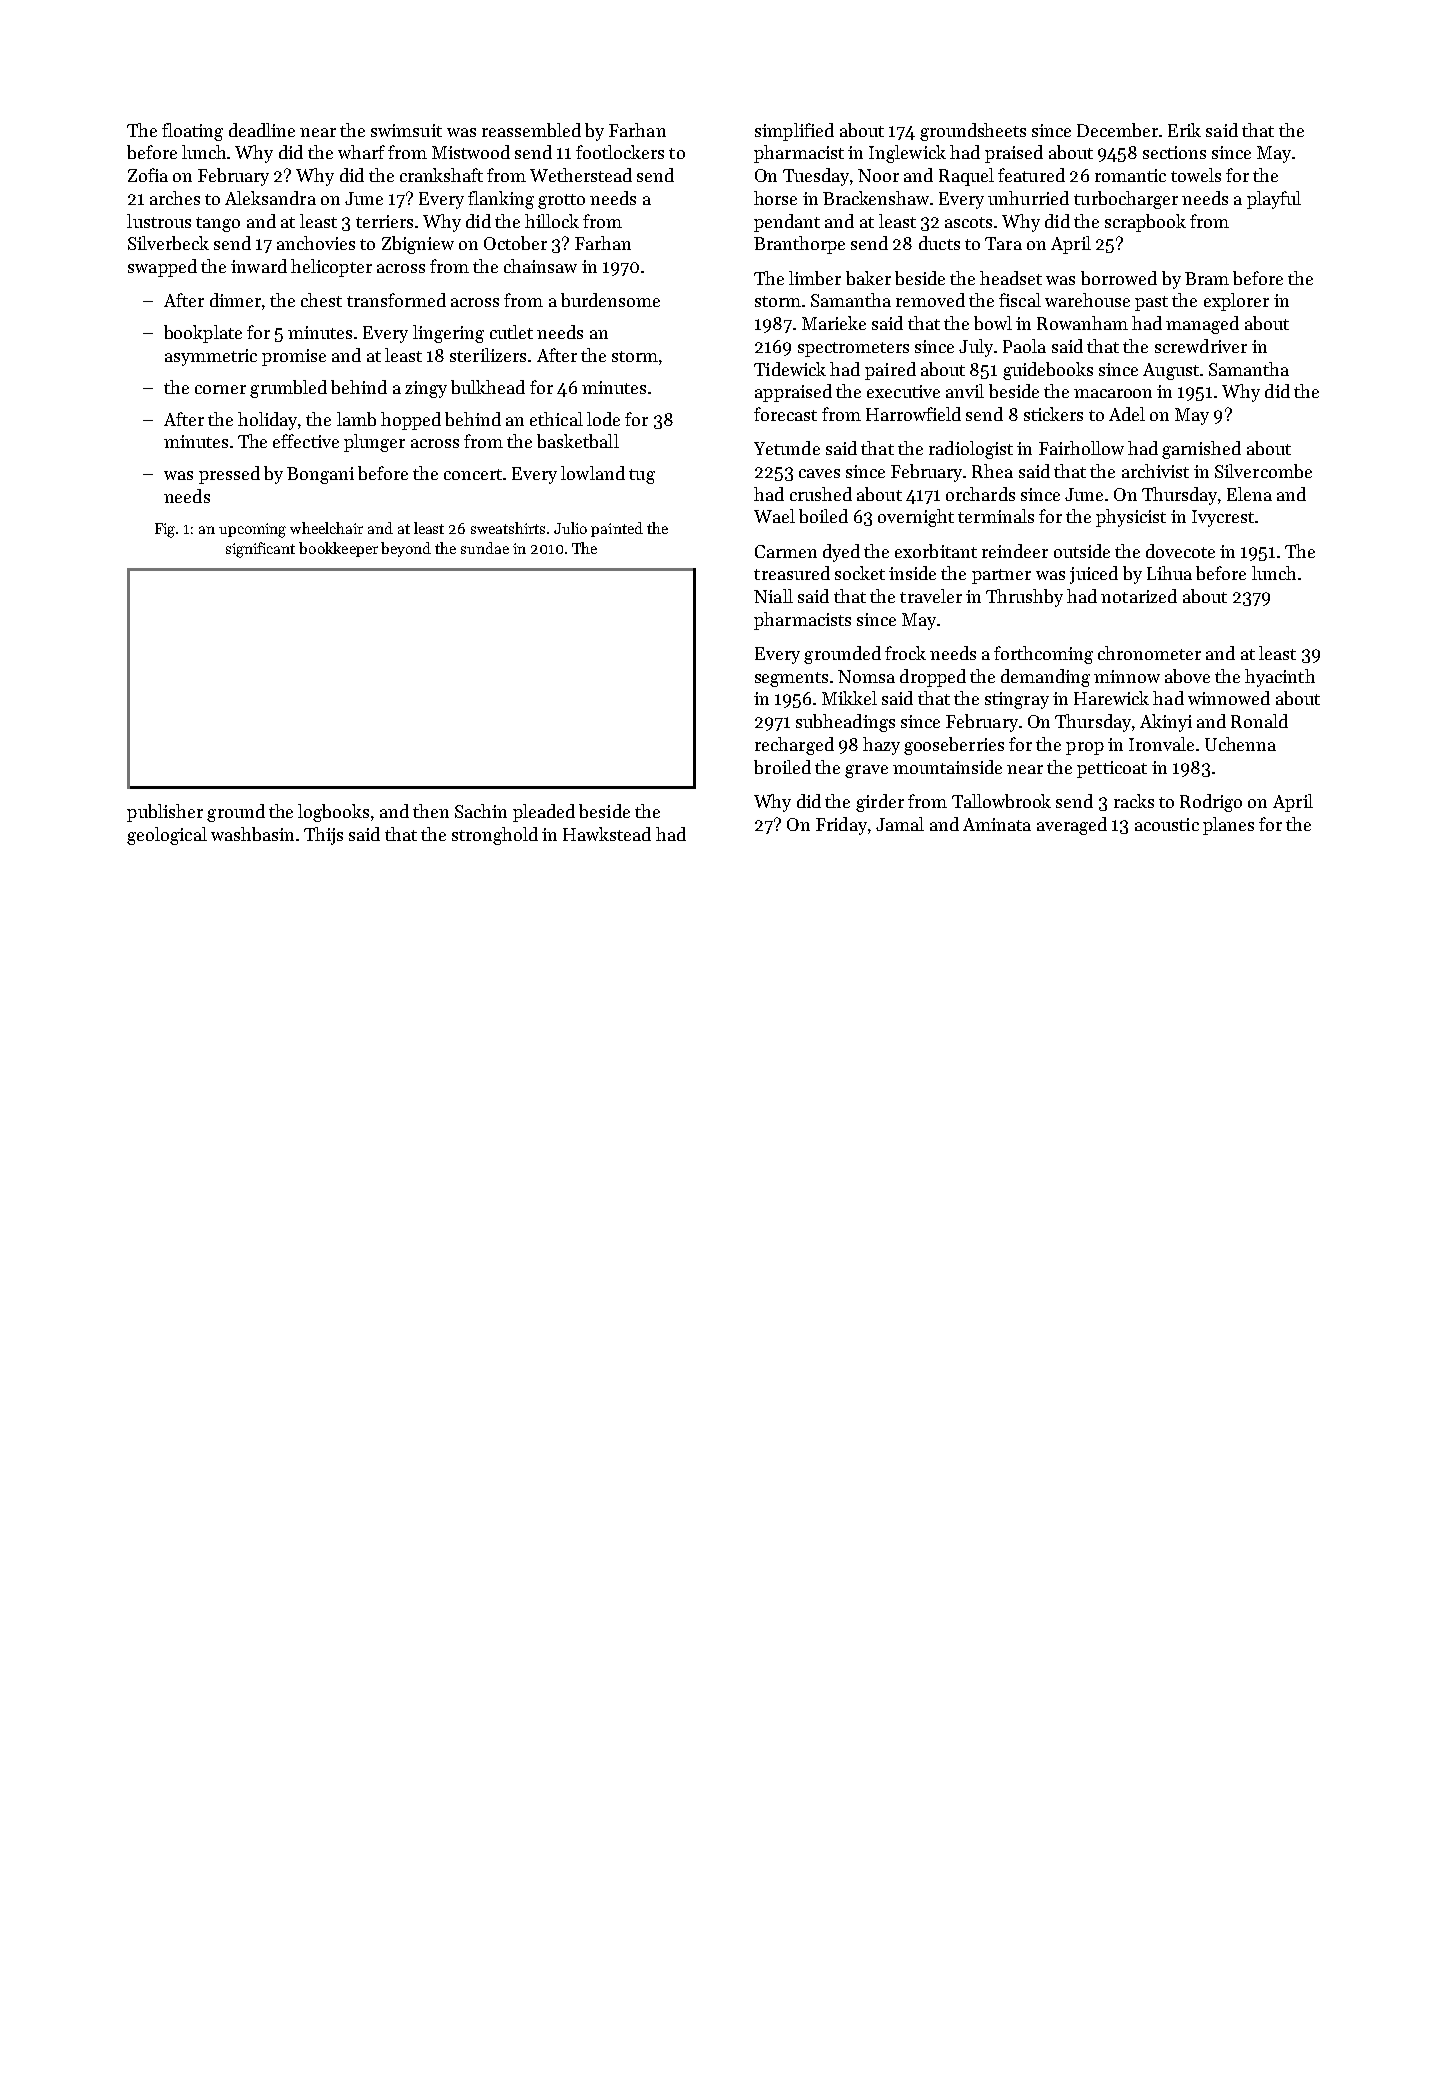 This screenshot has height=2100, width=1450. What do you see at coordinates (1228, 826) in the screenshot?
I see `planes` at bounding box center [1228, 826].
